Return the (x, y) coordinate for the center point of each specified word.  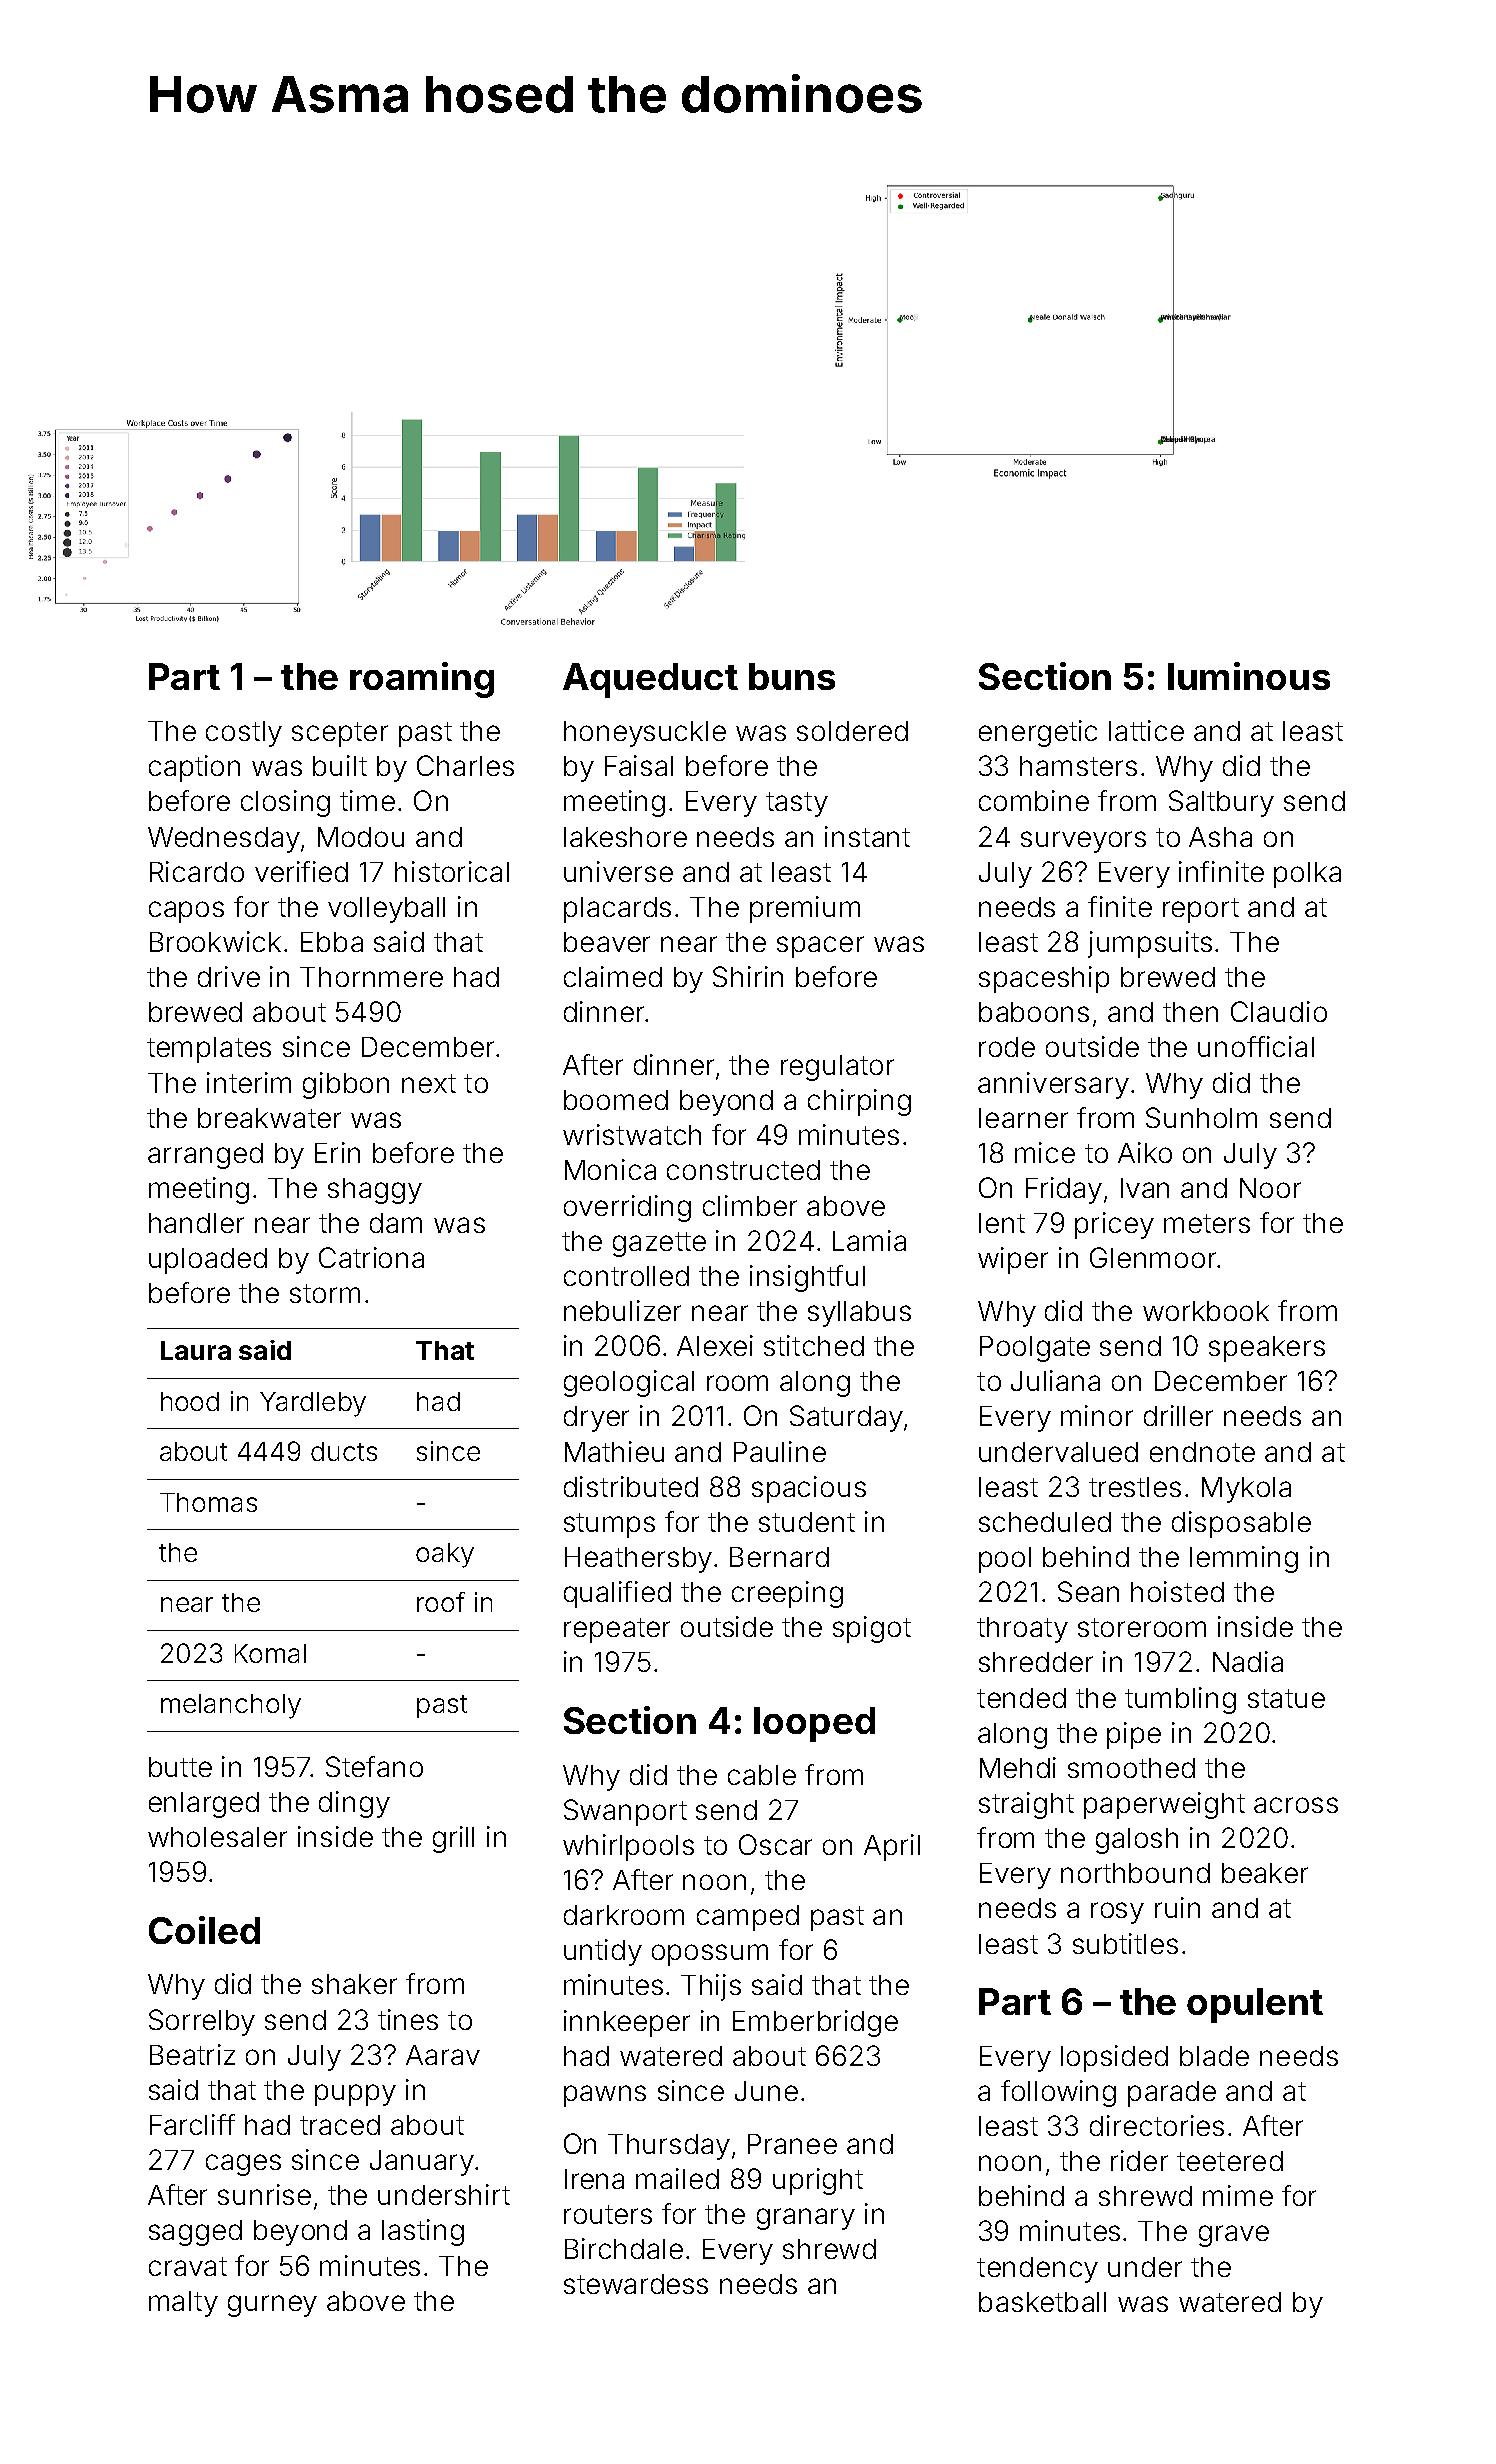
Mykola (1246, 1490)
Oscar (775, 1844)
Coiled (204, 1930)
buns (792, 676)
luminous (1249, 676)
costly (244, 734)
